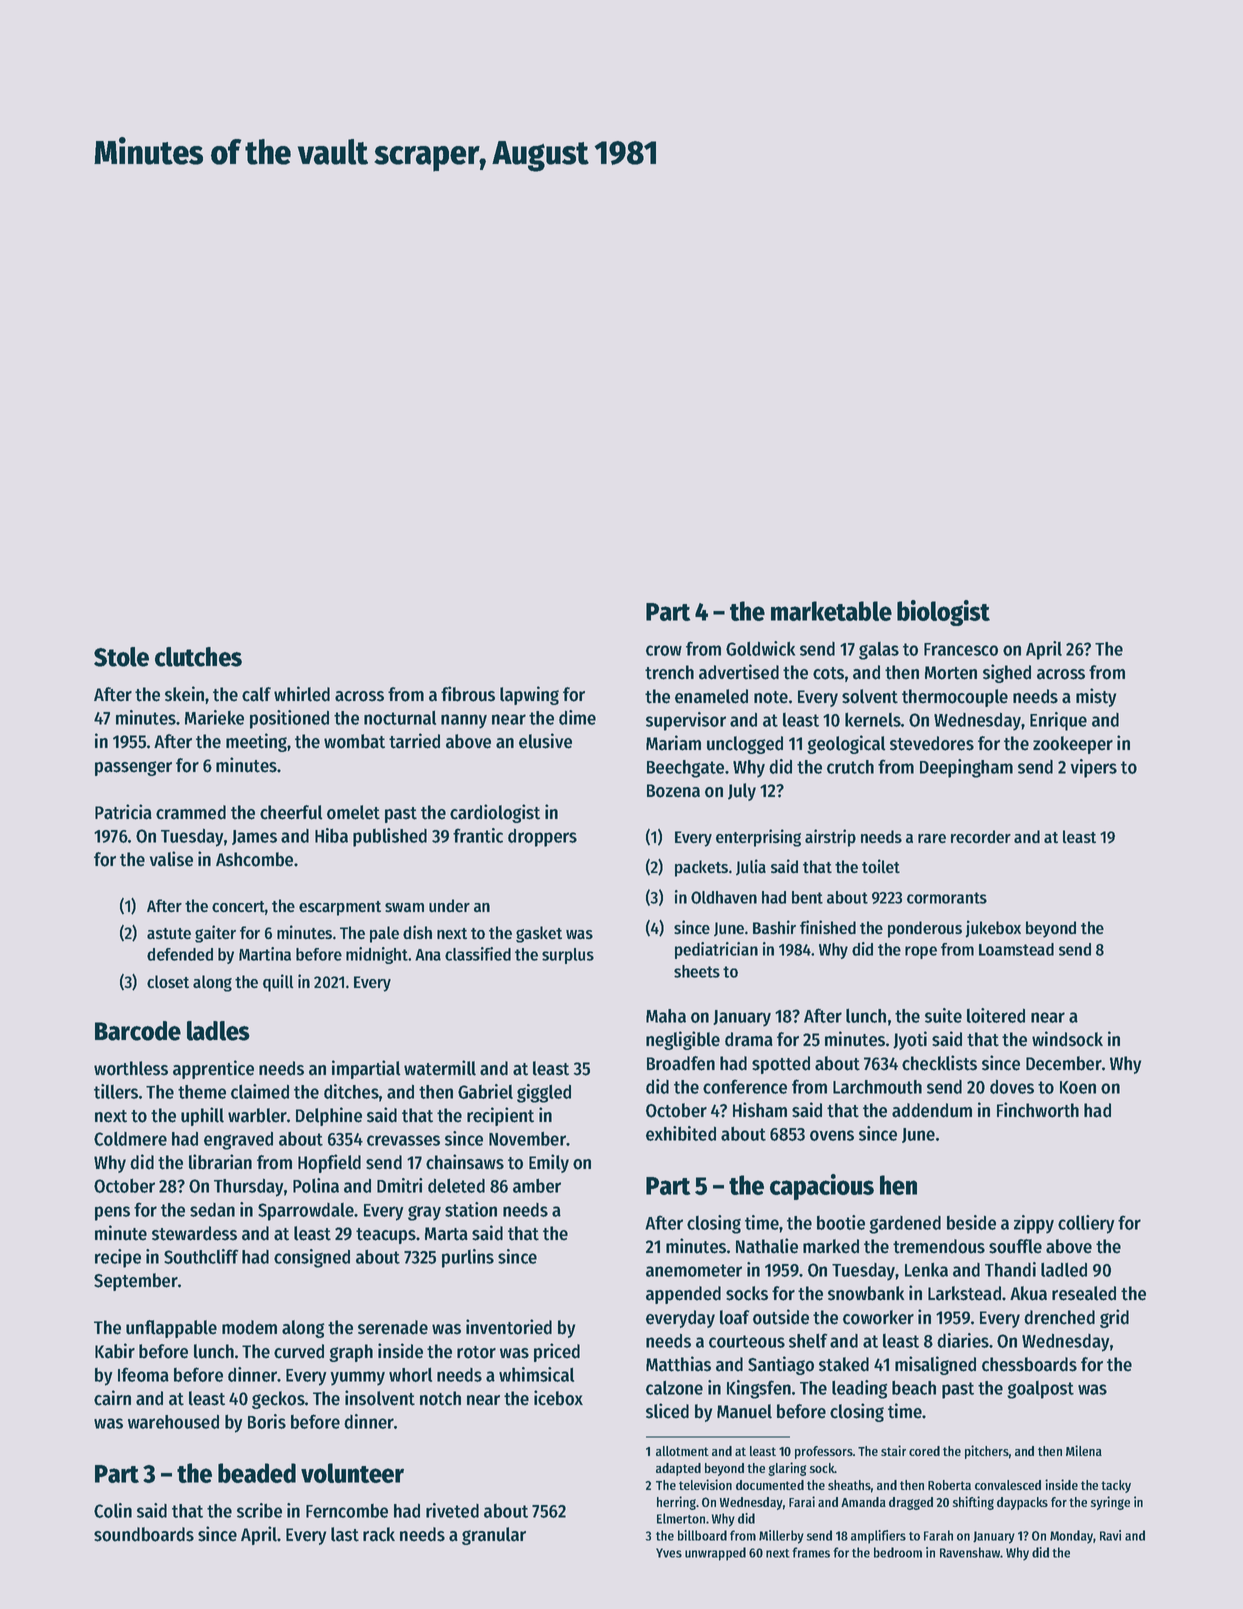  I want to click on biologist, so click(943, 613).
